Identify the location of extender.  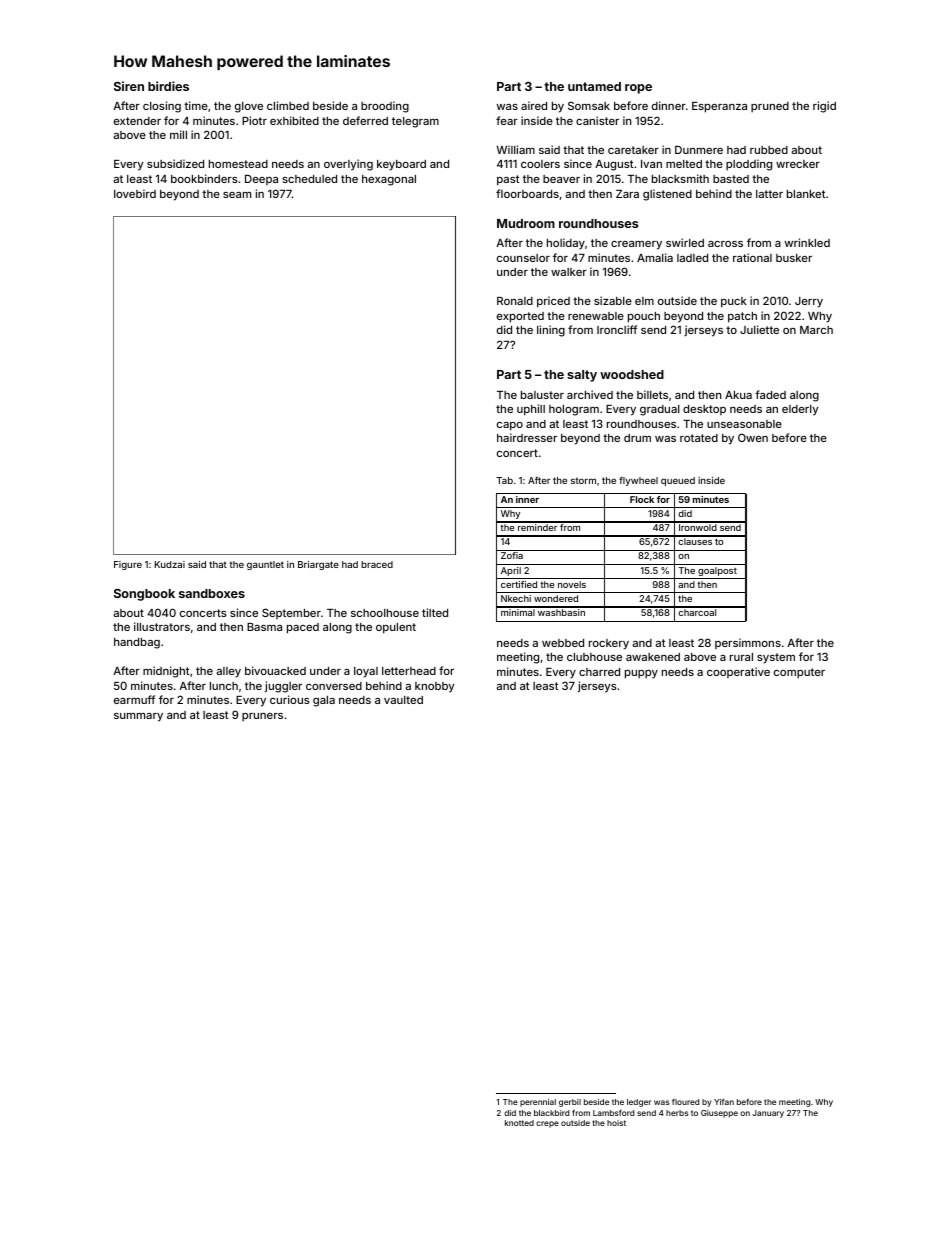
(137, 121).
